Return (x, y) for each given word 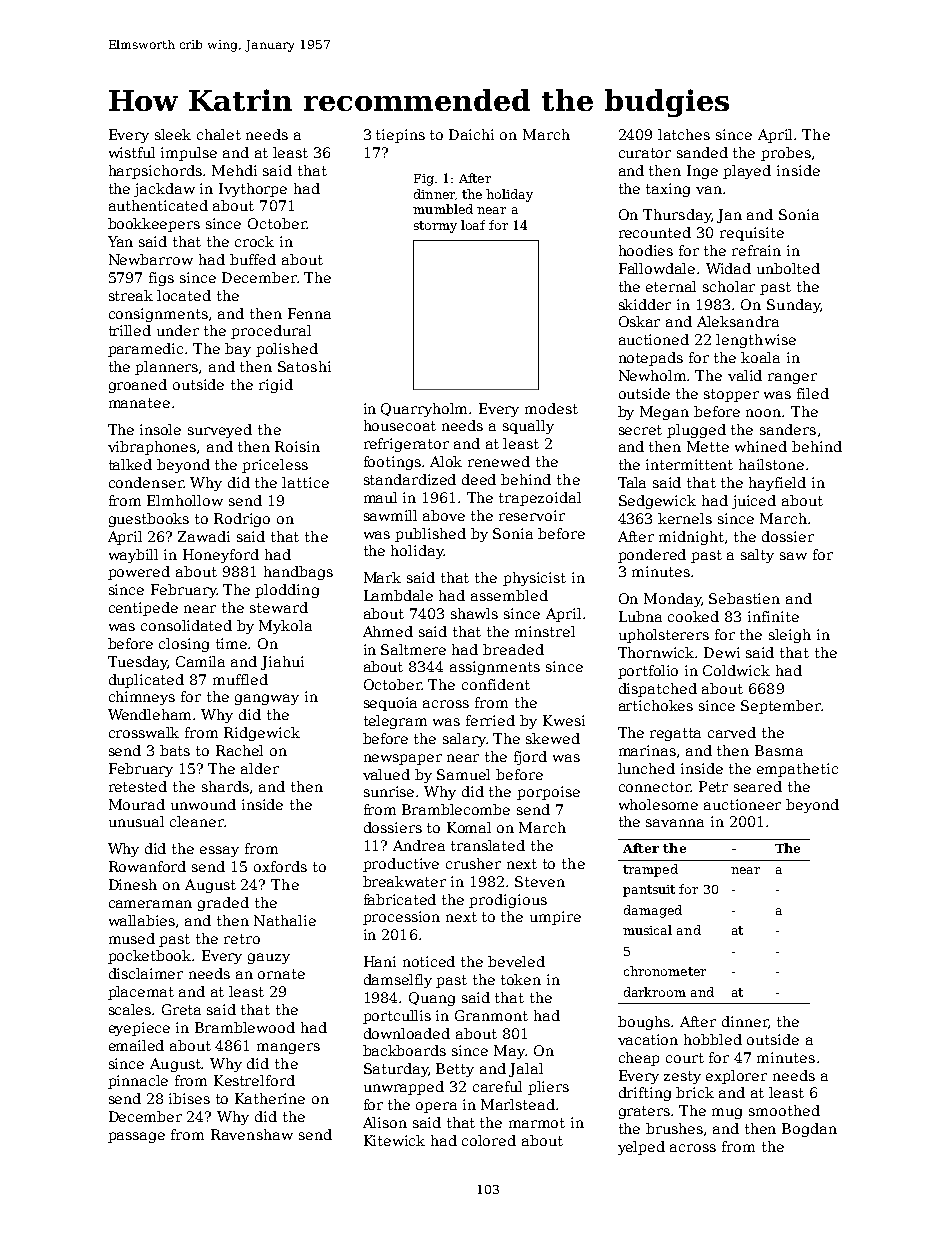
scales (130, 1009)
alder (260, 768)
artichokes (656, 705)
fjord (530, 758)
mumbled (443, 209)
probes (786, 154)
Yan (120, 241)
